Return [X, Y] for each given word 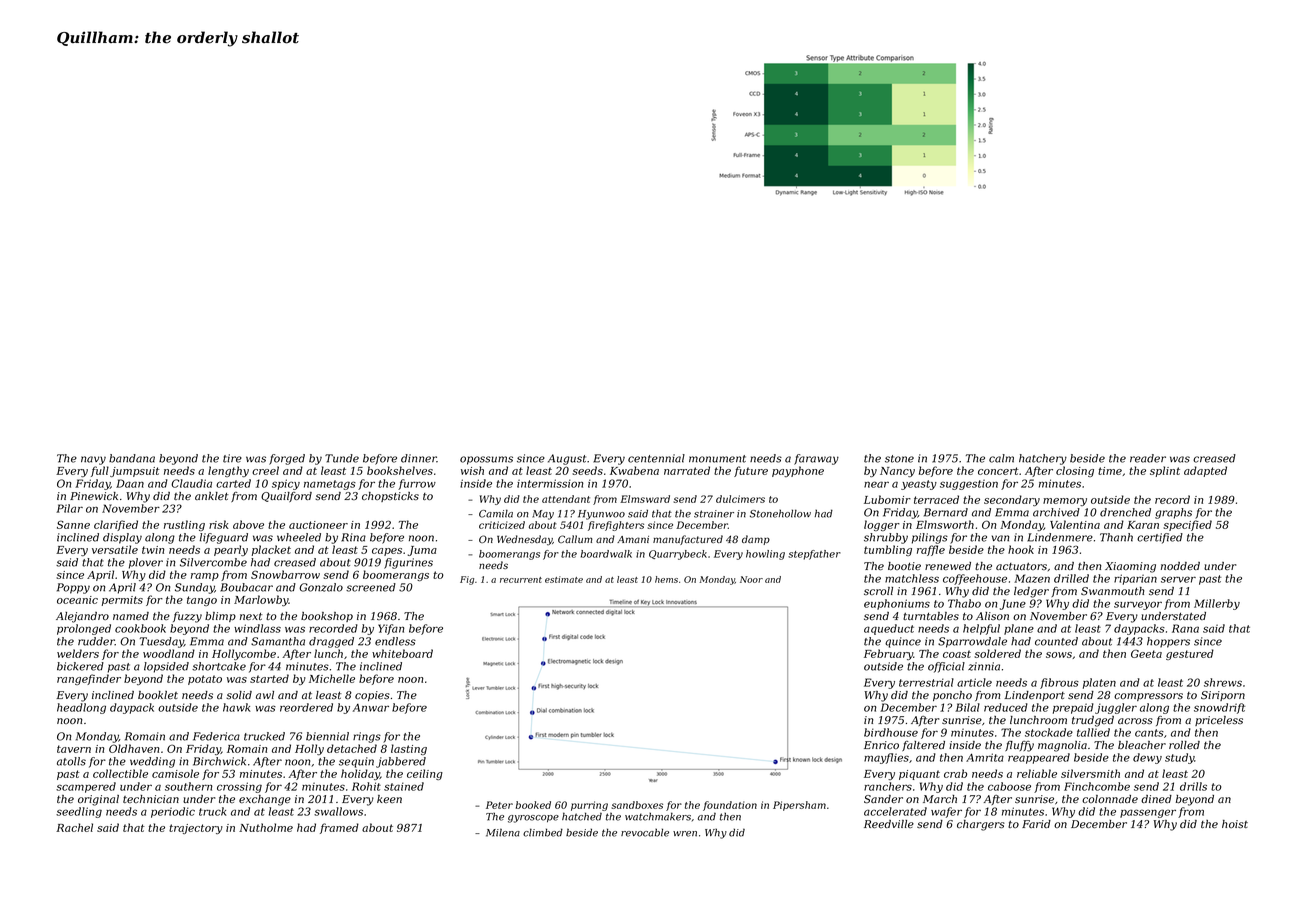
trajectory [196, 829]
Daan [130, 483]
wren [685, 834]
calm [1001, 458]
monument [717, 459]
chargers [981, 825]
